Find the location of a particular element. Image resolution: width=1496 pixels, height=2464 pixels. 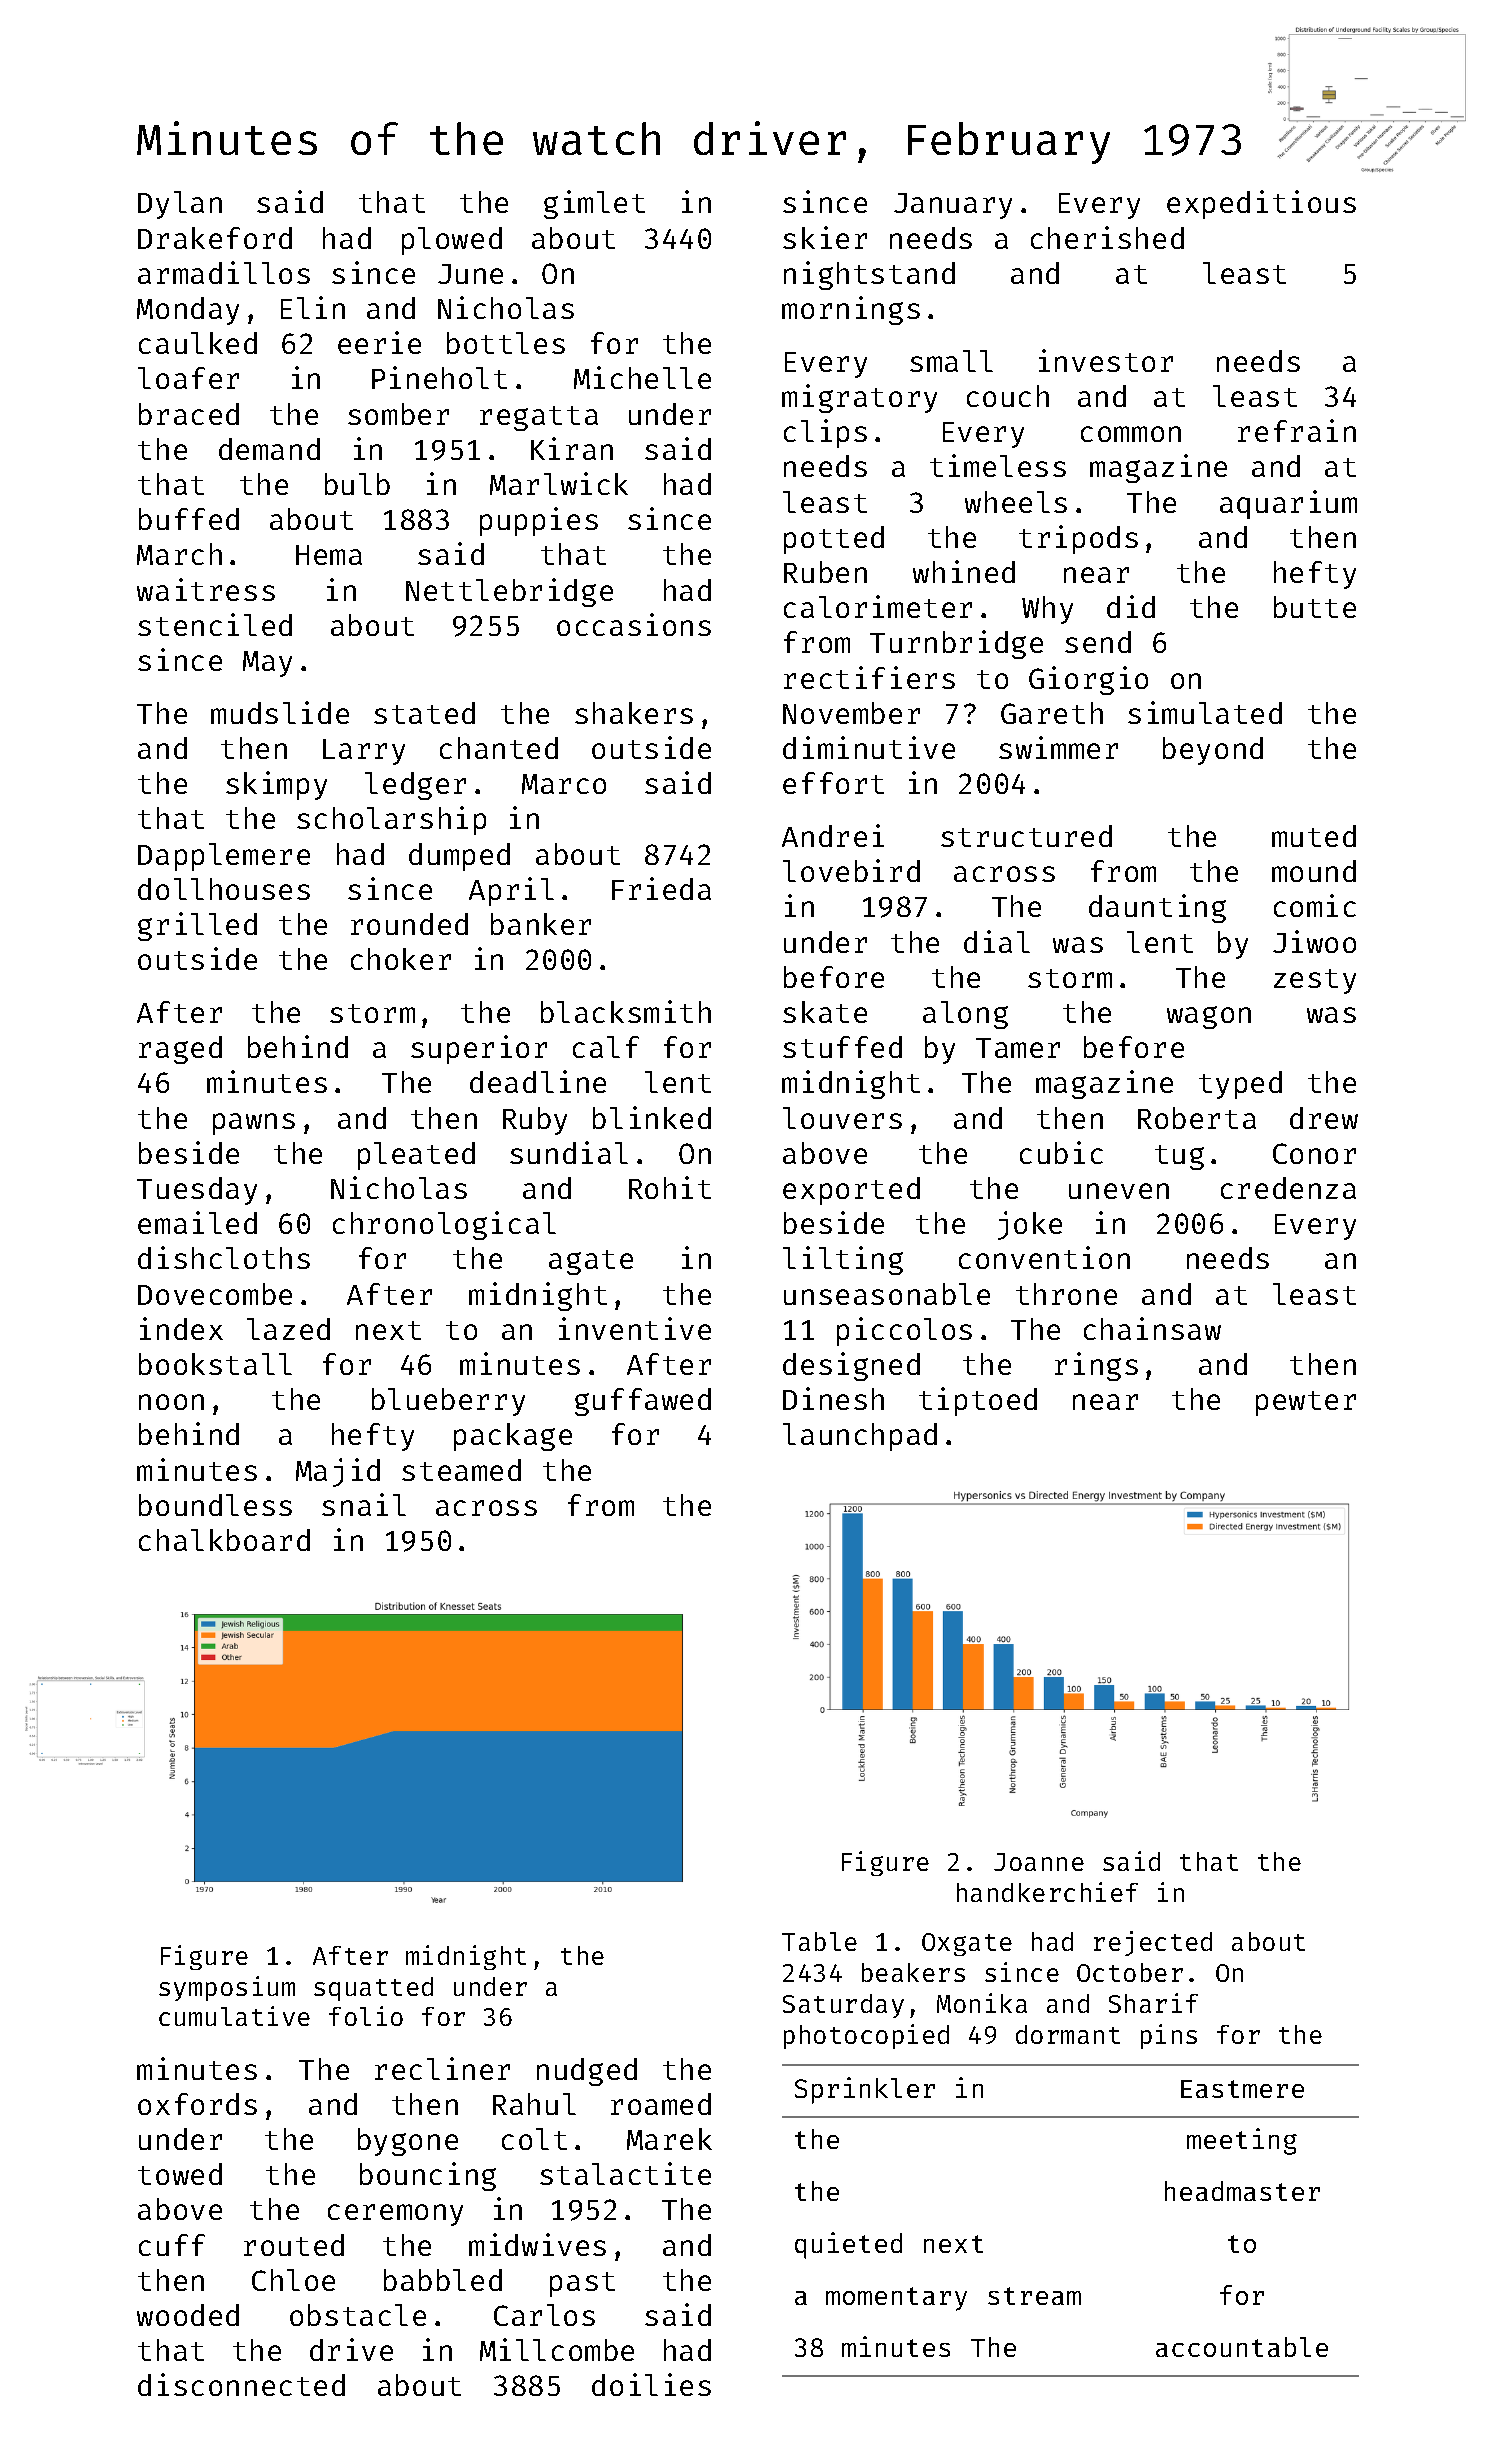

waitress is located at coordinates (206, 589).
